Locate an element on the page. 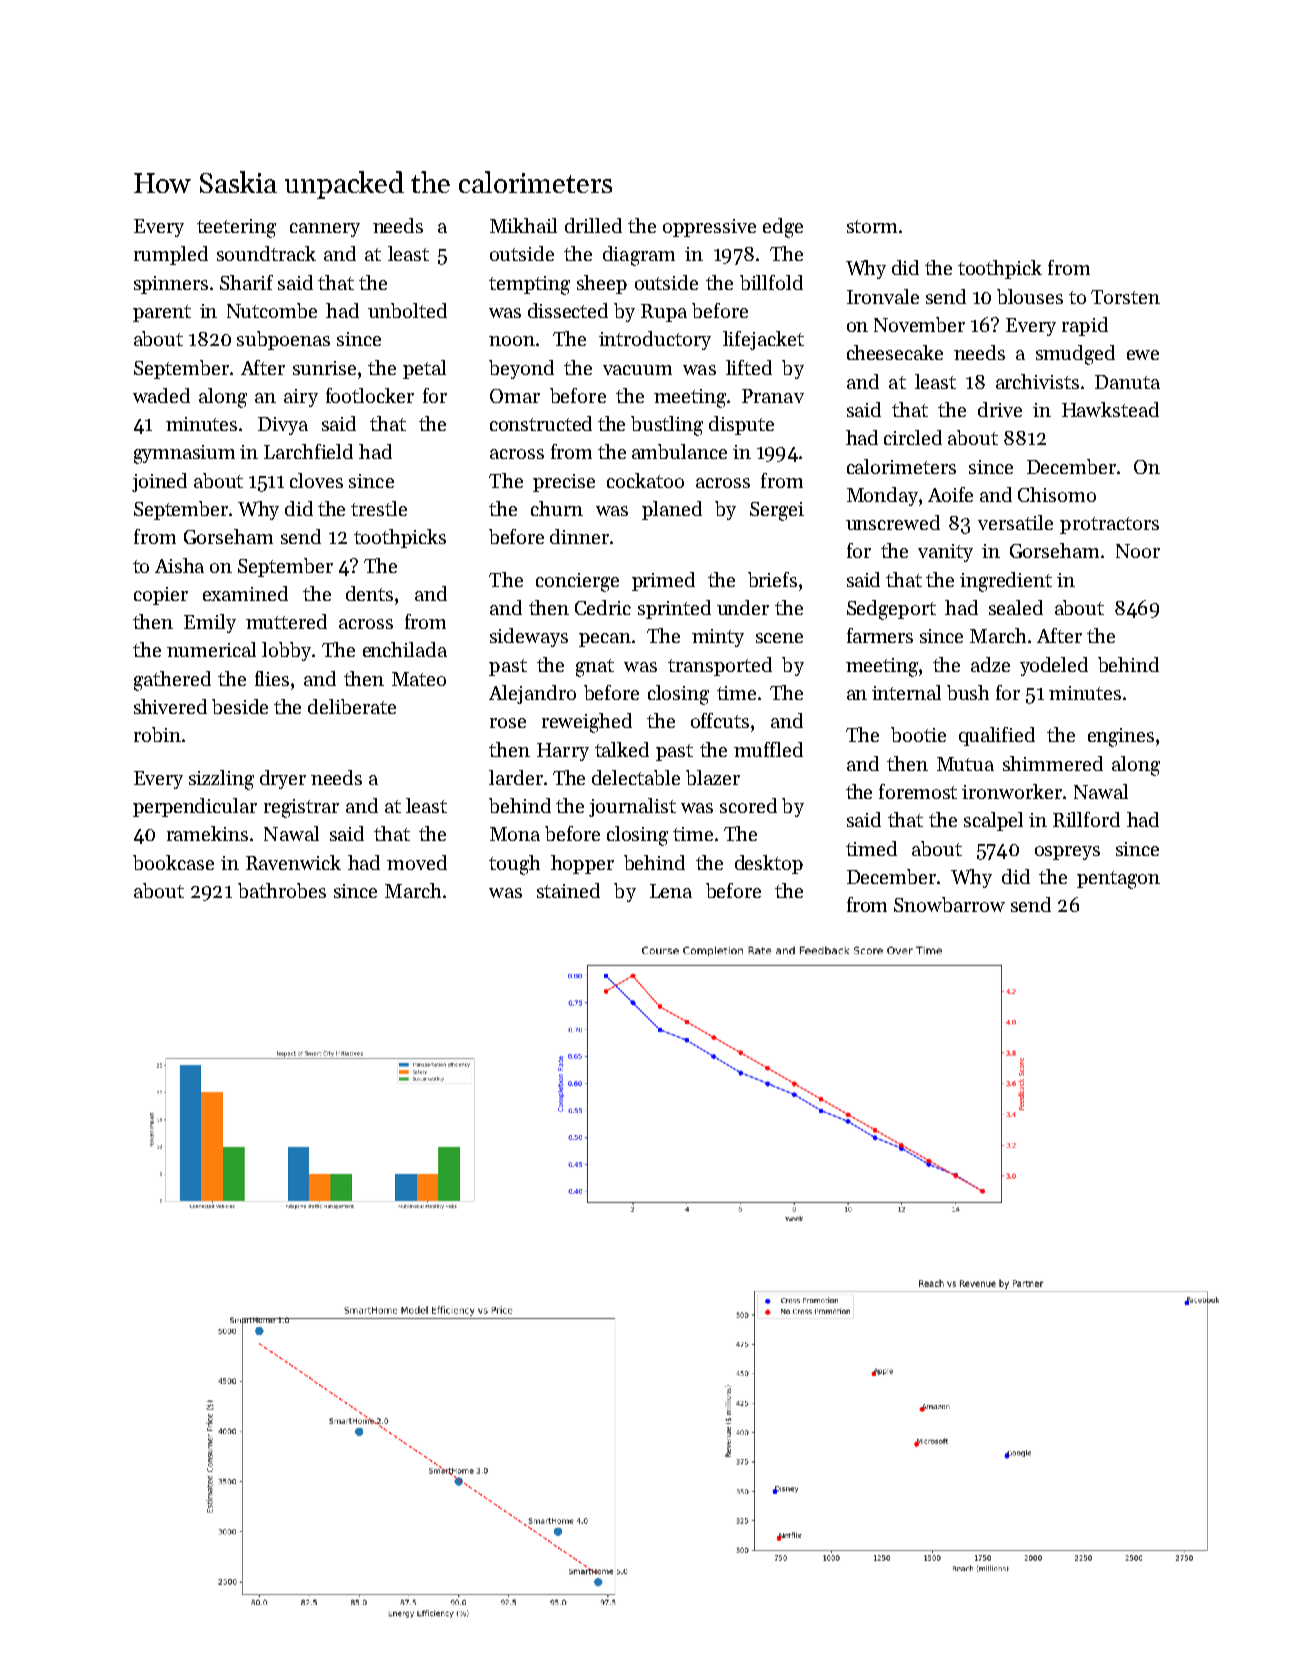  Cedric is located at coordinates (603, 607).
